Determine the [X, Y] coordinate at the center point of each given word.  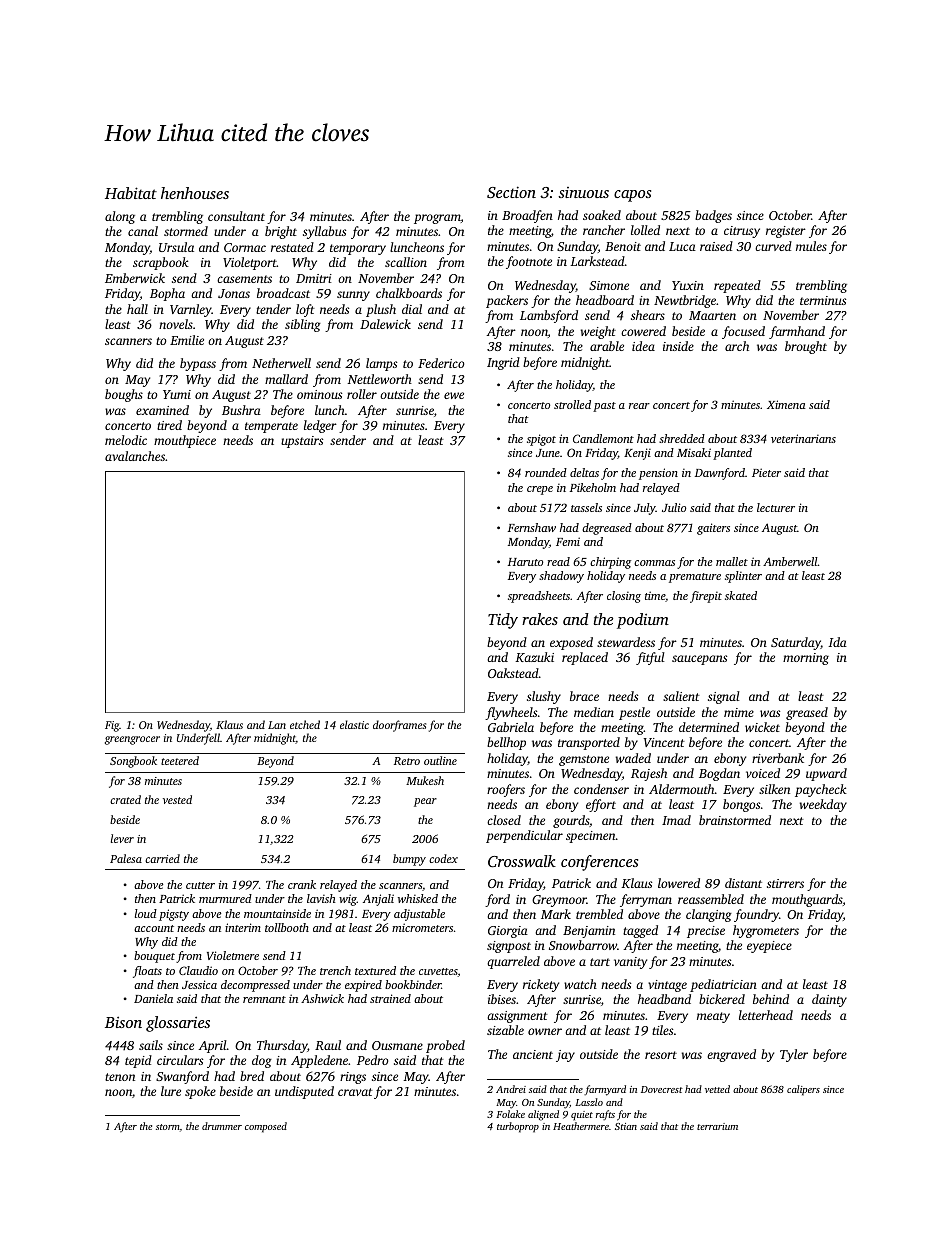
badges [713, 216]
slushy [544, 697]
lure [171, 1091]
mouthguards [807, 900]
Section [511, 192]
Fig [112, 726]
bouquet [154, 957]
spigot [541, 440]
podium [643, 621]
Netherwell [281, 363]
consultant [236, 216]
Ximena [786, 404]
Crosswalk [522, 861]
